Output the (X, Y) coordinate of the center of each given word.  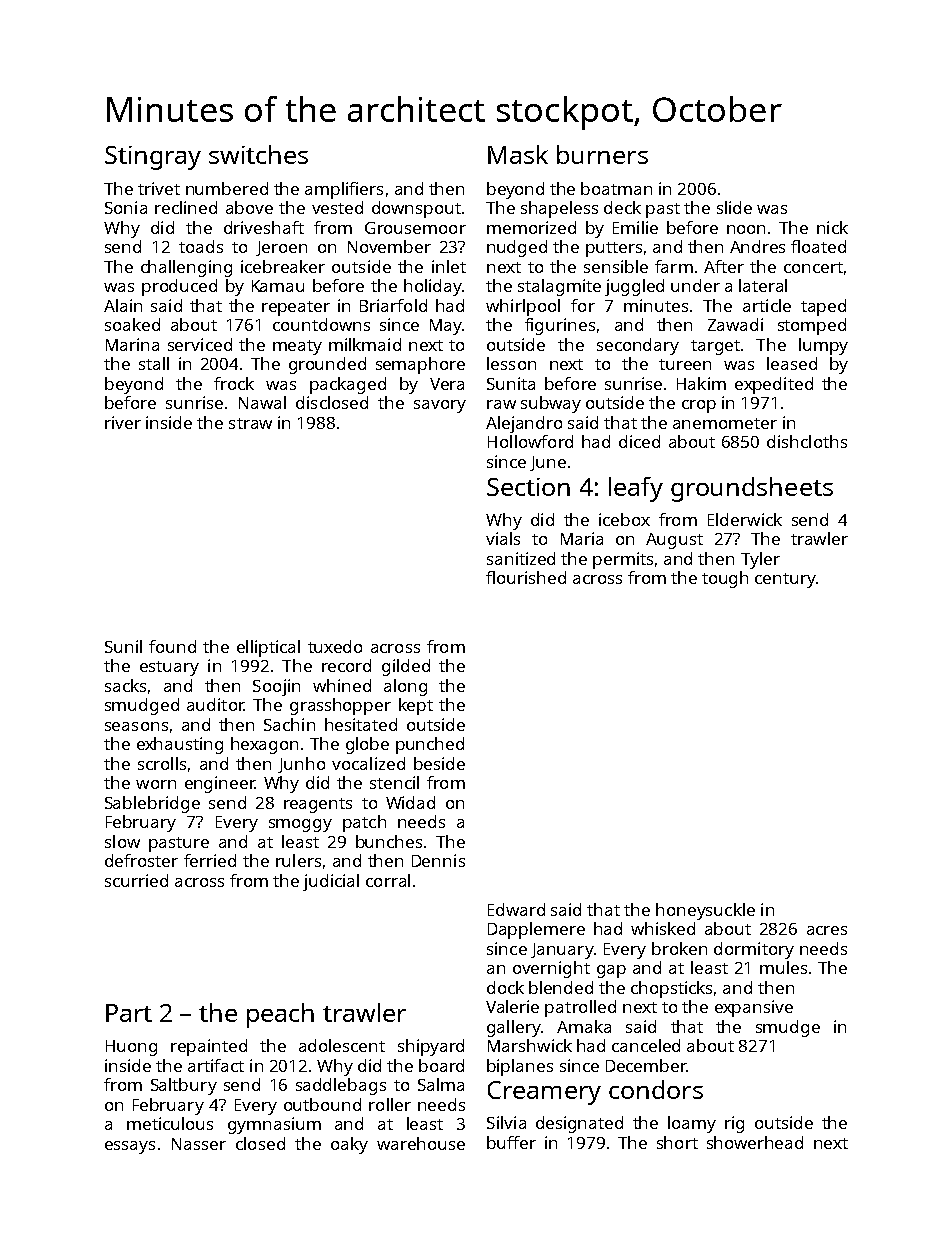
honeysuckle (705, 911)
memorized (531, 227)
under (695, 285)
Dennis (438, 860)
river (123, 422)
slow (122, 841)
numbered (227, 188)
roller (390, 1104)
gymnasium (274, 1125)
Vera (447, 384)
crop (699, 406)
